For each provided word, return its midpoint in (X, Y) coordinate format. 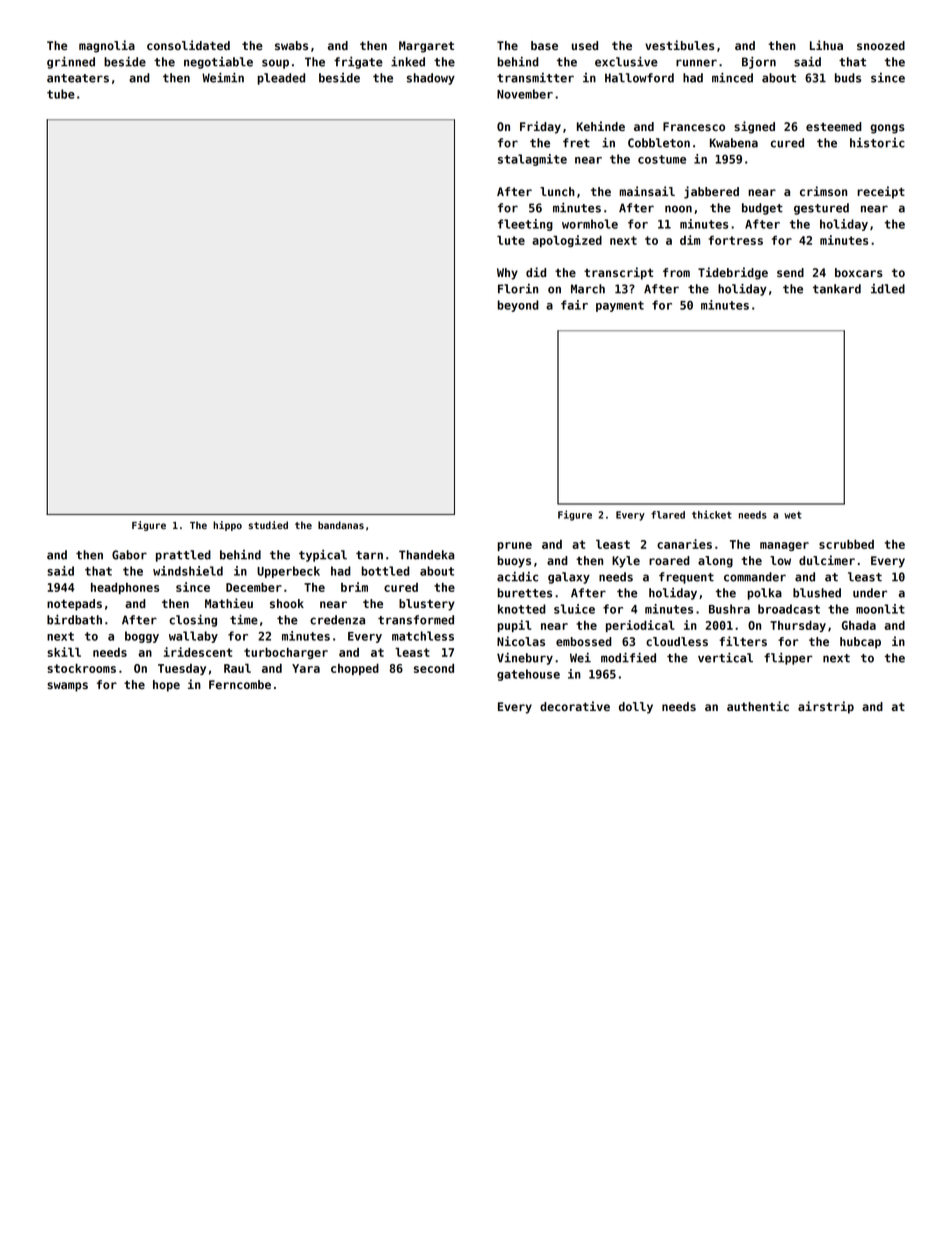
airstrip (826, 707)
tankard (837, 289)
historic (877, 143)
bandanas (341, 525)
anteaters (78, 78)
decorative (575, 706)
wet (793, 515)
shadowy (431, 79)
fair (574, 305)
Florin (518, 289)
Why (507, 274)
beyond (518, 306)
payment (620, 306)
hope (166, 686)
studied (268, 525)
